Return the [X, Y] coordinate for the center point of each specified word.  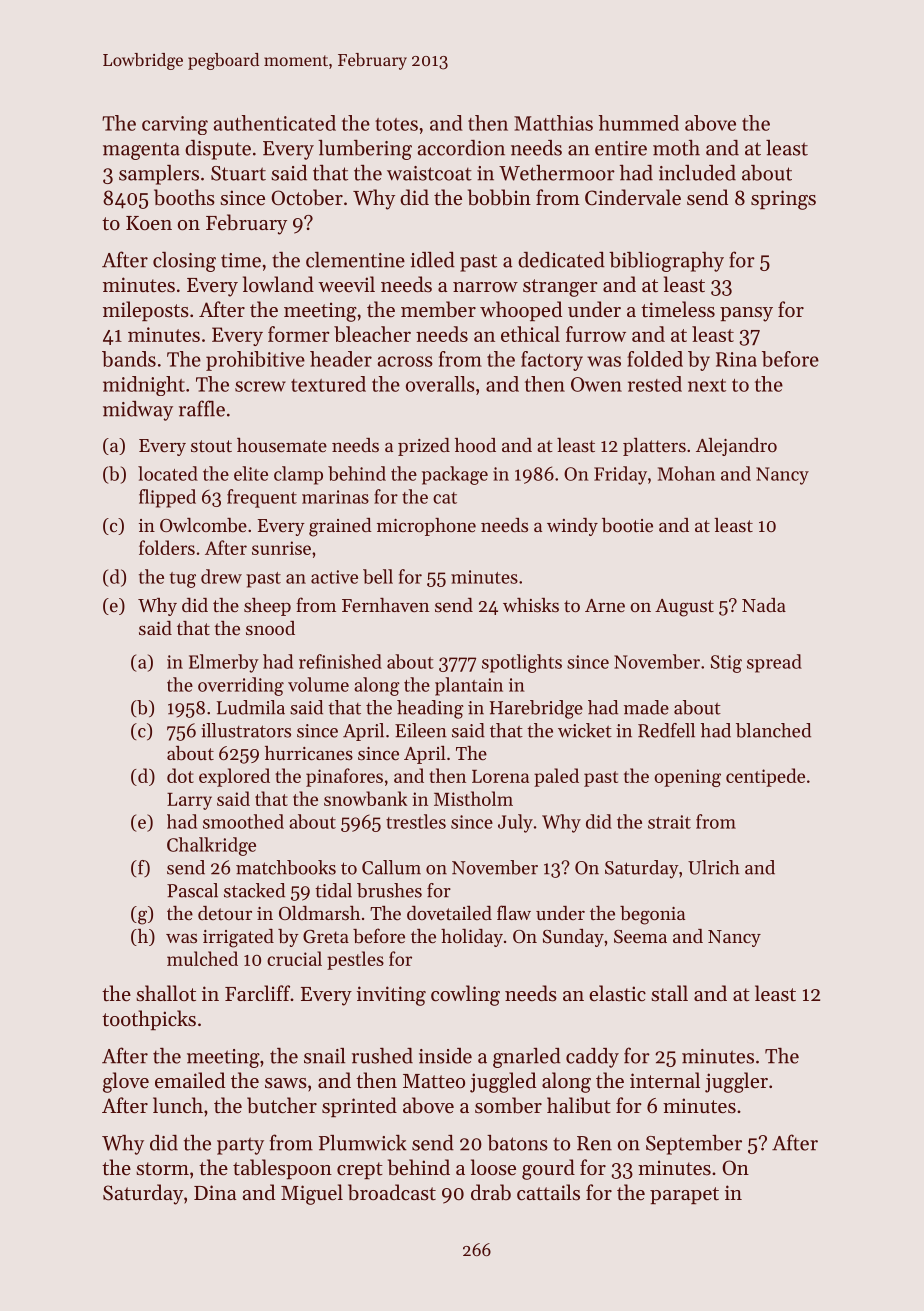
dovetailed [449, 913]
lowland [278, 284]
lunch [178, 1105]
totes [396, 124]
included [697, 173]
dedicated [561, 260]
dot [180, 775]
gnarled [527, 1058]
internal [665, 1080]
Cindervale [633, 197]
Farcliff [257, 993]
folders [167, 547]
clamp [298, 475]
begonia [652, 915]
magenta [141, 151]
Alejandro [736, 447]
